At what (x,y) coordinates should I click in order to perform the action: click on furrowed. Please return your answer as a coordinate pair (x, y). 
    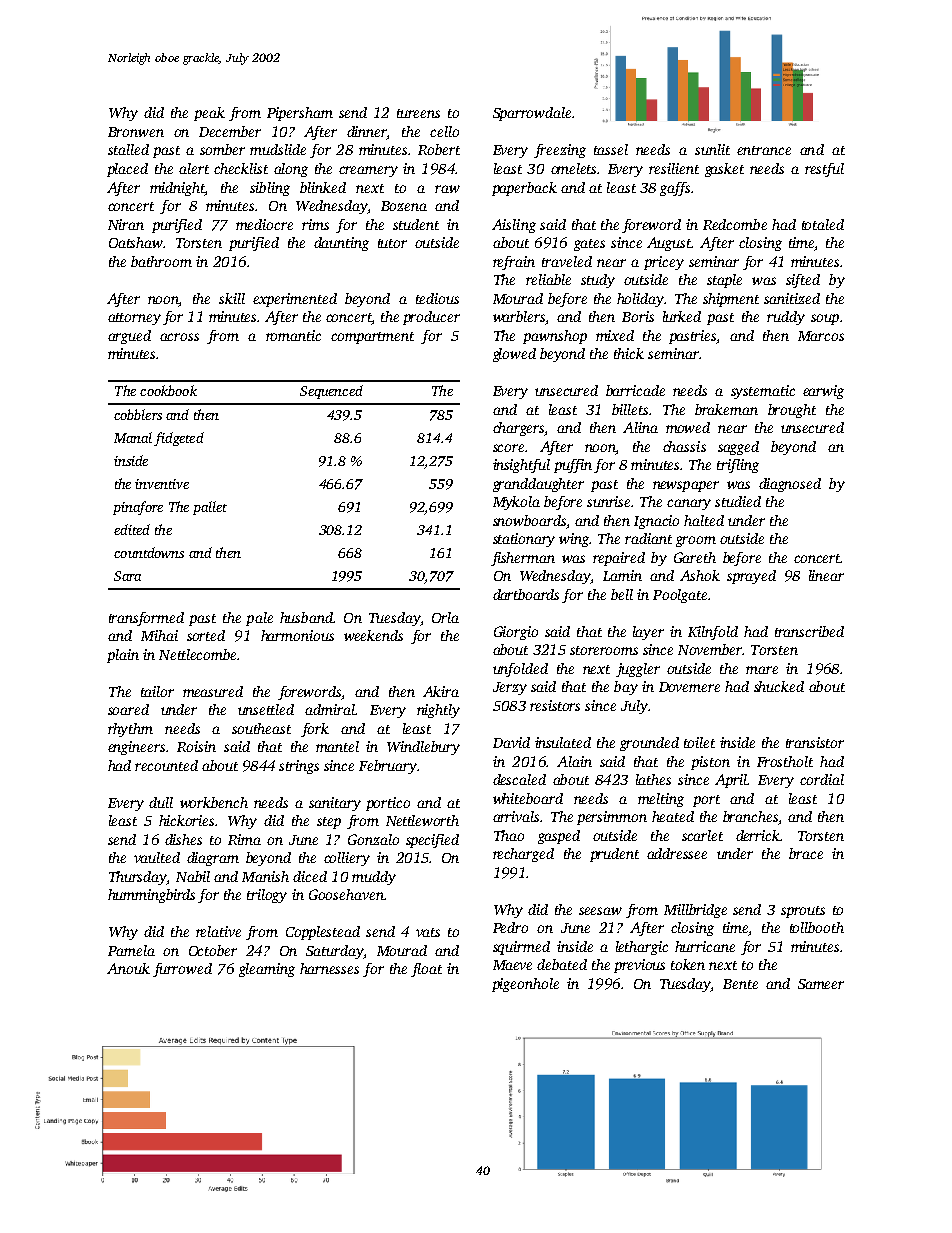
    Looking at the image, I should click on (182, 970).
